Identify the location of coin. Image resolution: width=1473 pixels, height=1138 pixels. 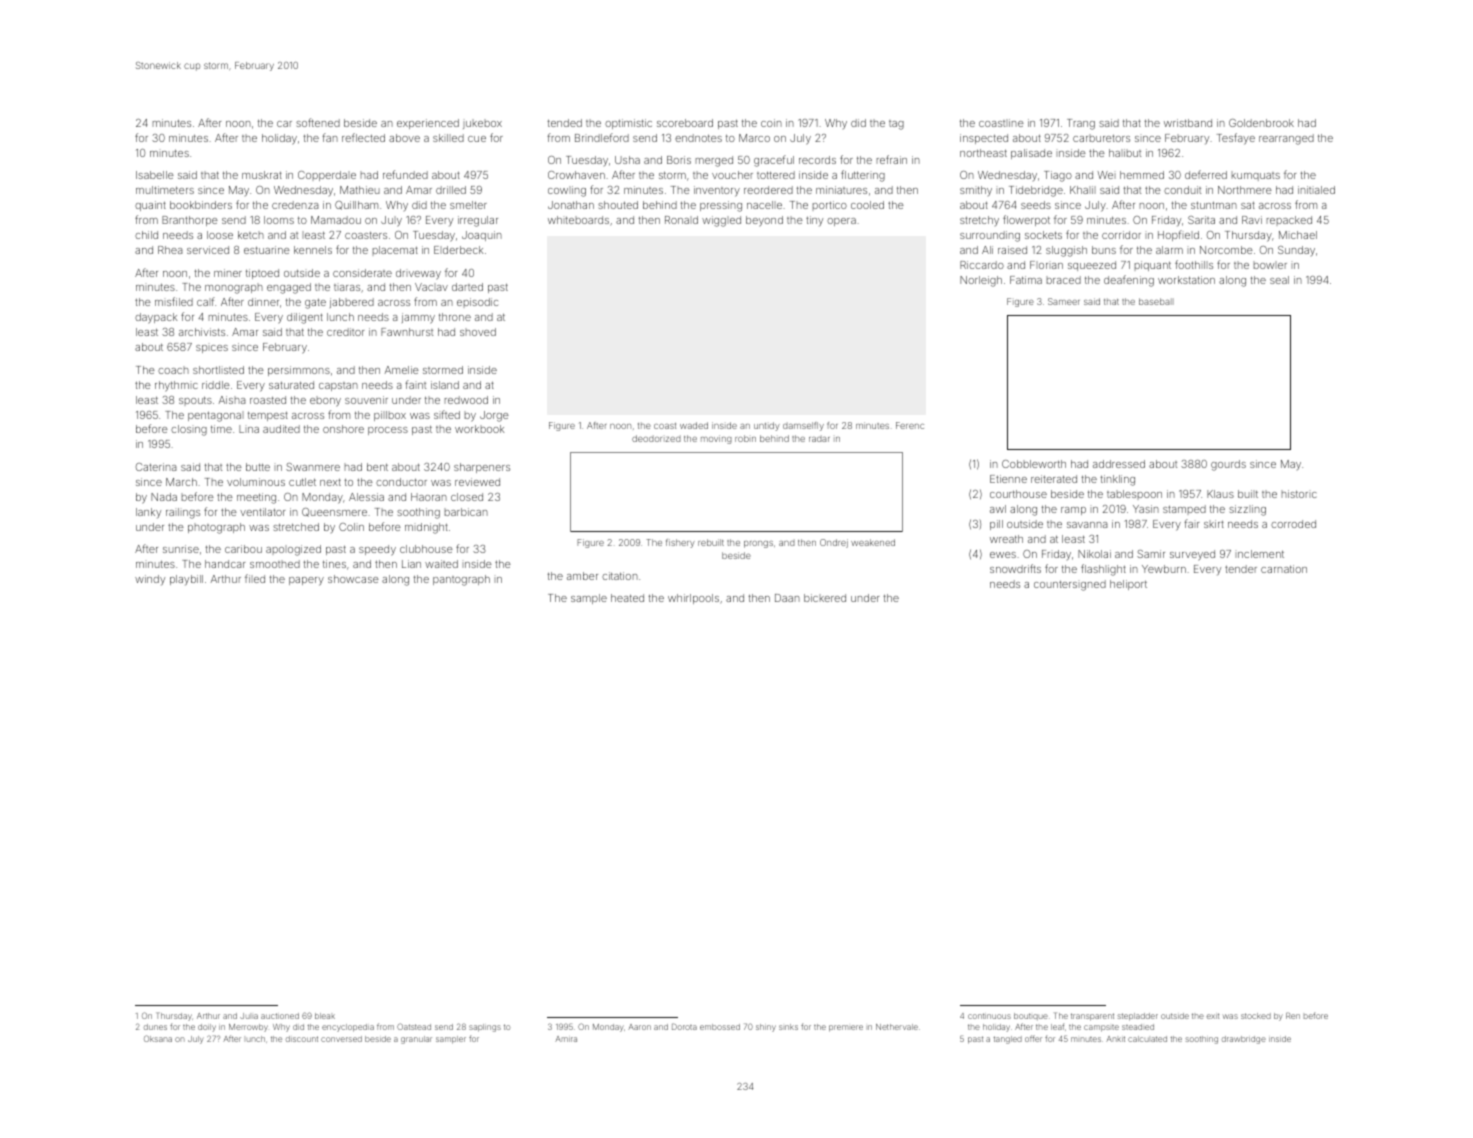
(771, 123).
